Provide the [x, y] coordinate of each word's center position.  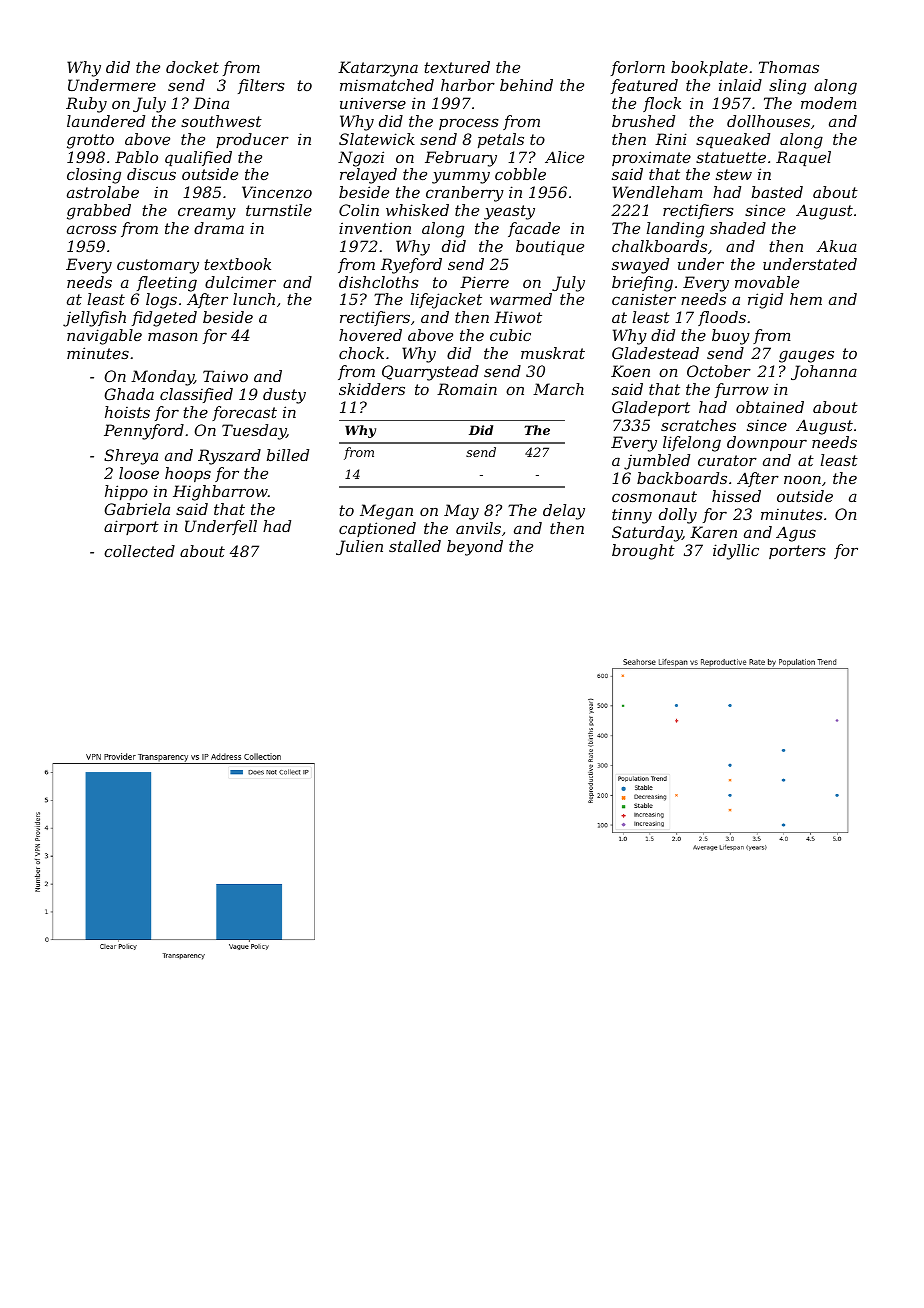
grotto [90, 141]
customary [158, 266]
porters [797, 552]
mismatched [387, 85]
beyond [475, 548]
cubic [510, 335]
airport [131, 527]
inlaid [740, 85]
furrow [742, 390]
